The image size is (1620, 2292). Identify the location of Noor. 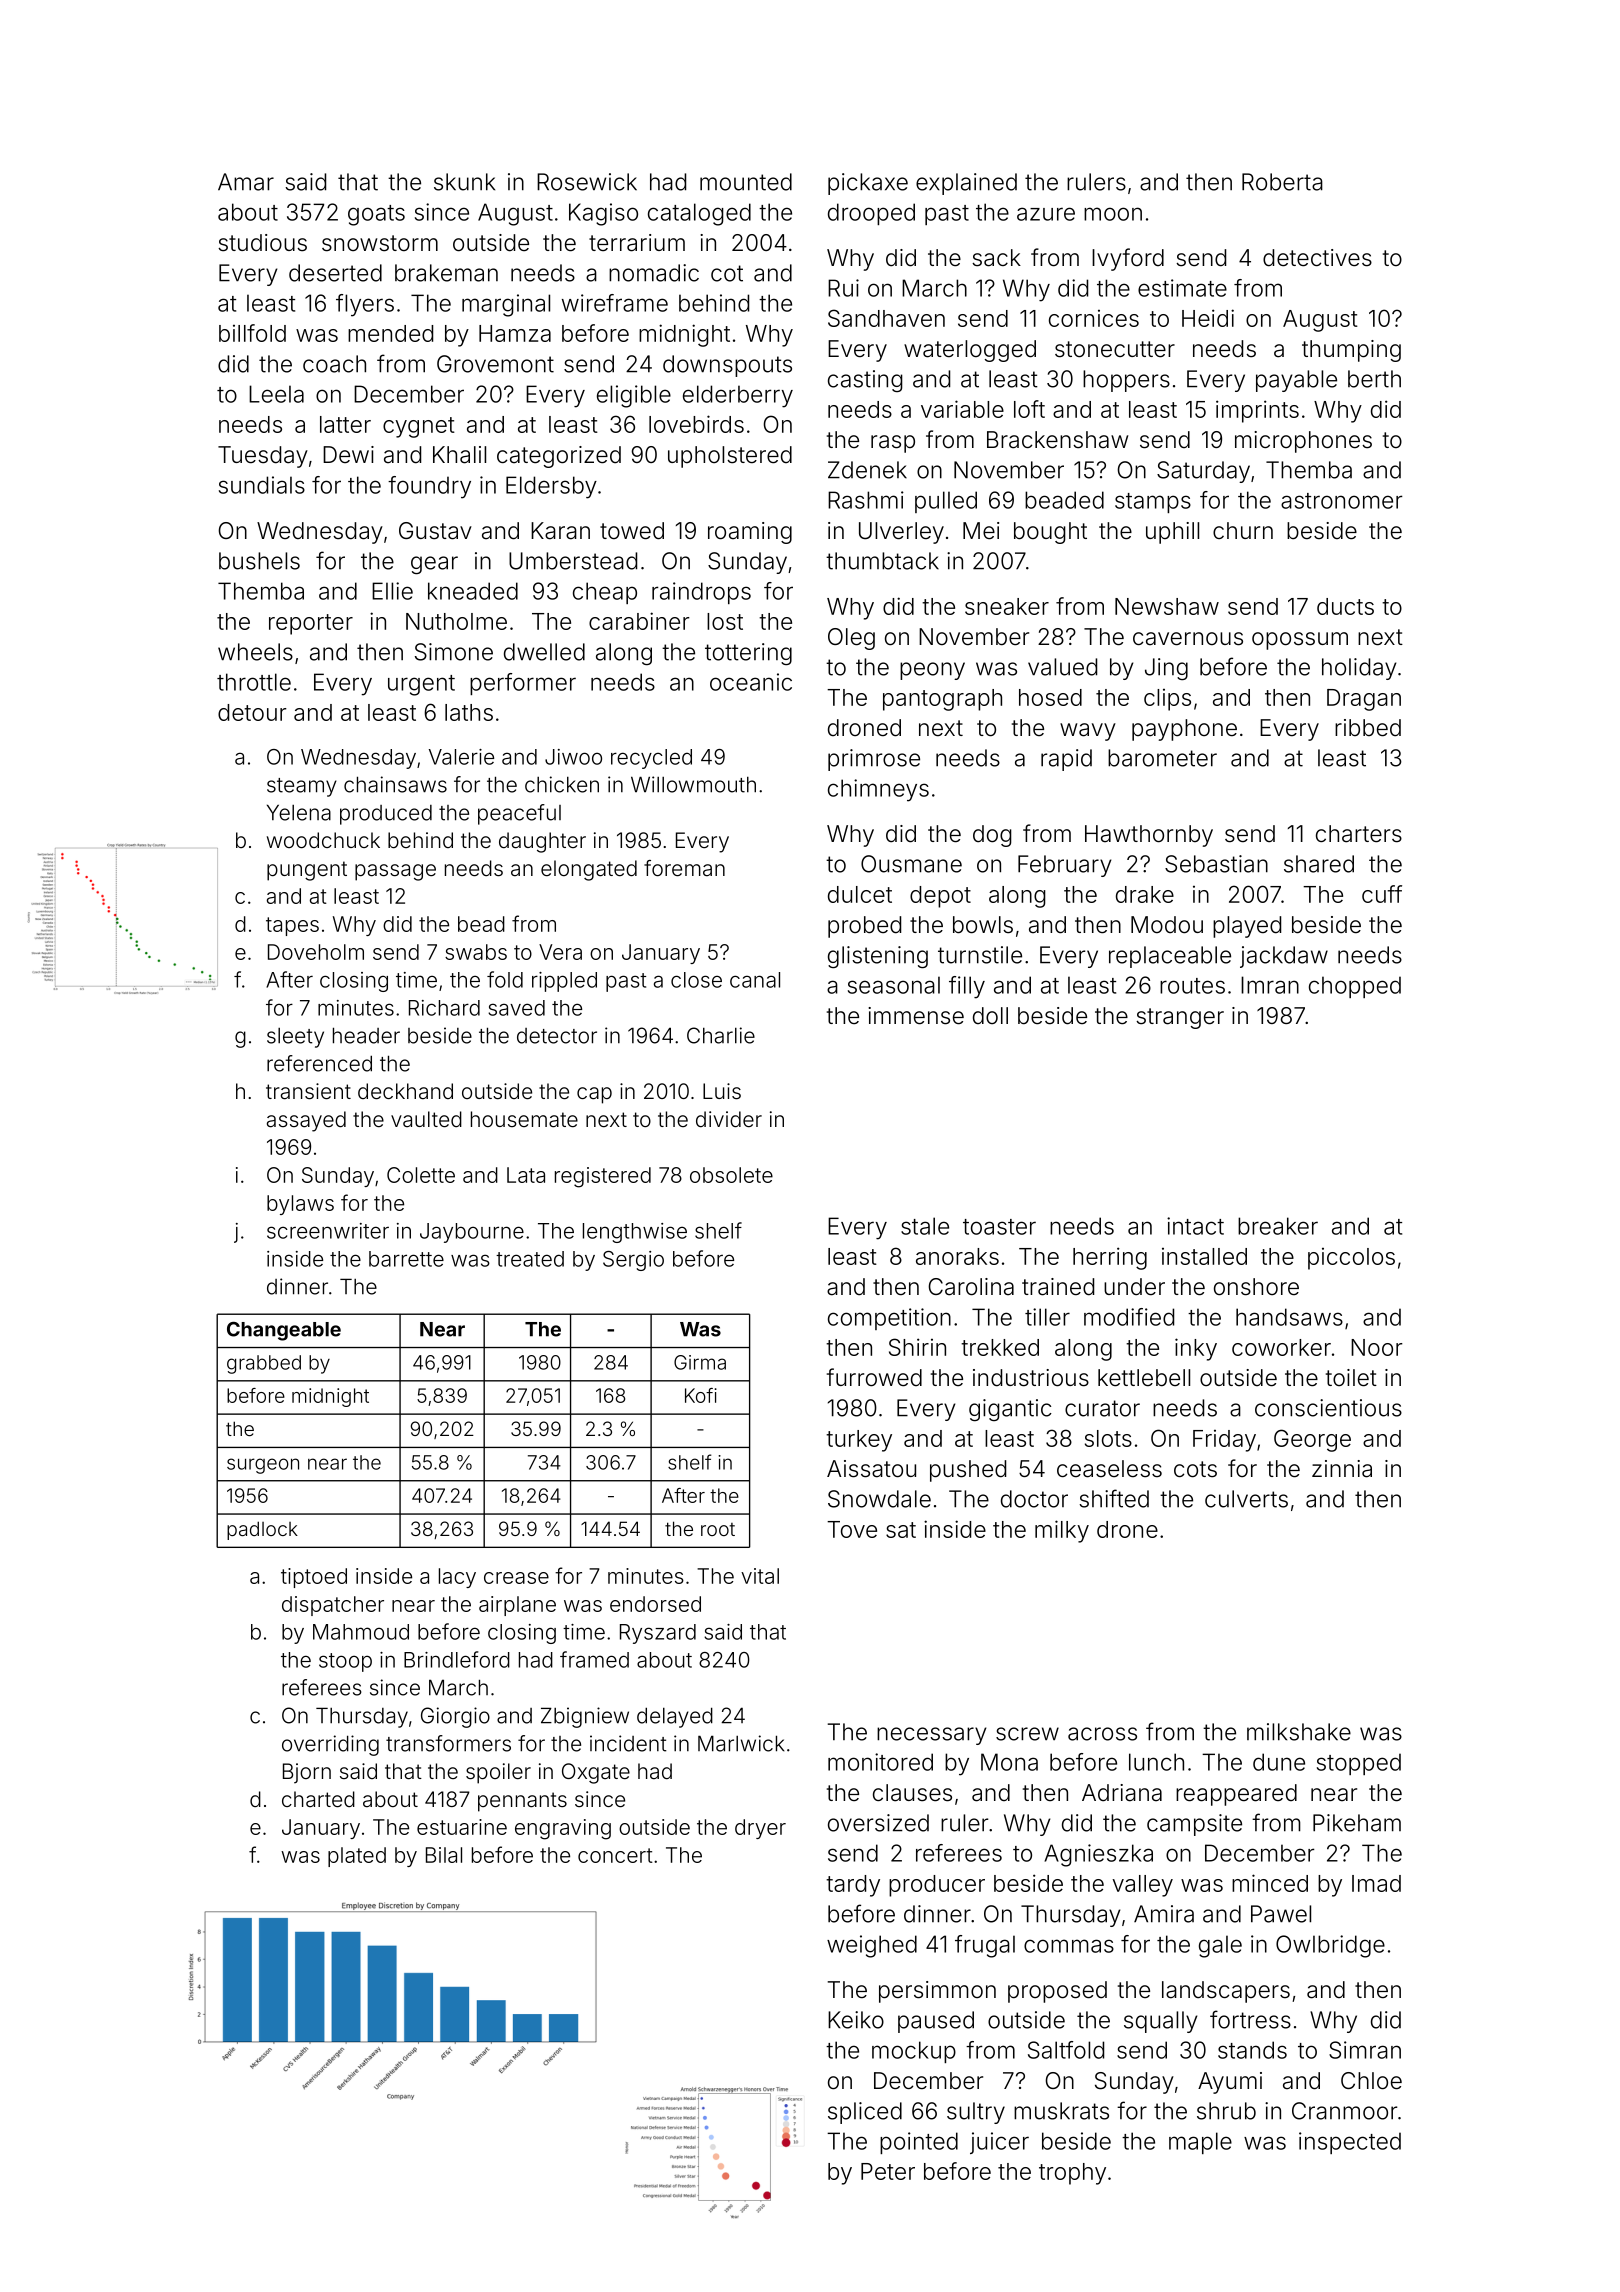
(1377, 1347).
